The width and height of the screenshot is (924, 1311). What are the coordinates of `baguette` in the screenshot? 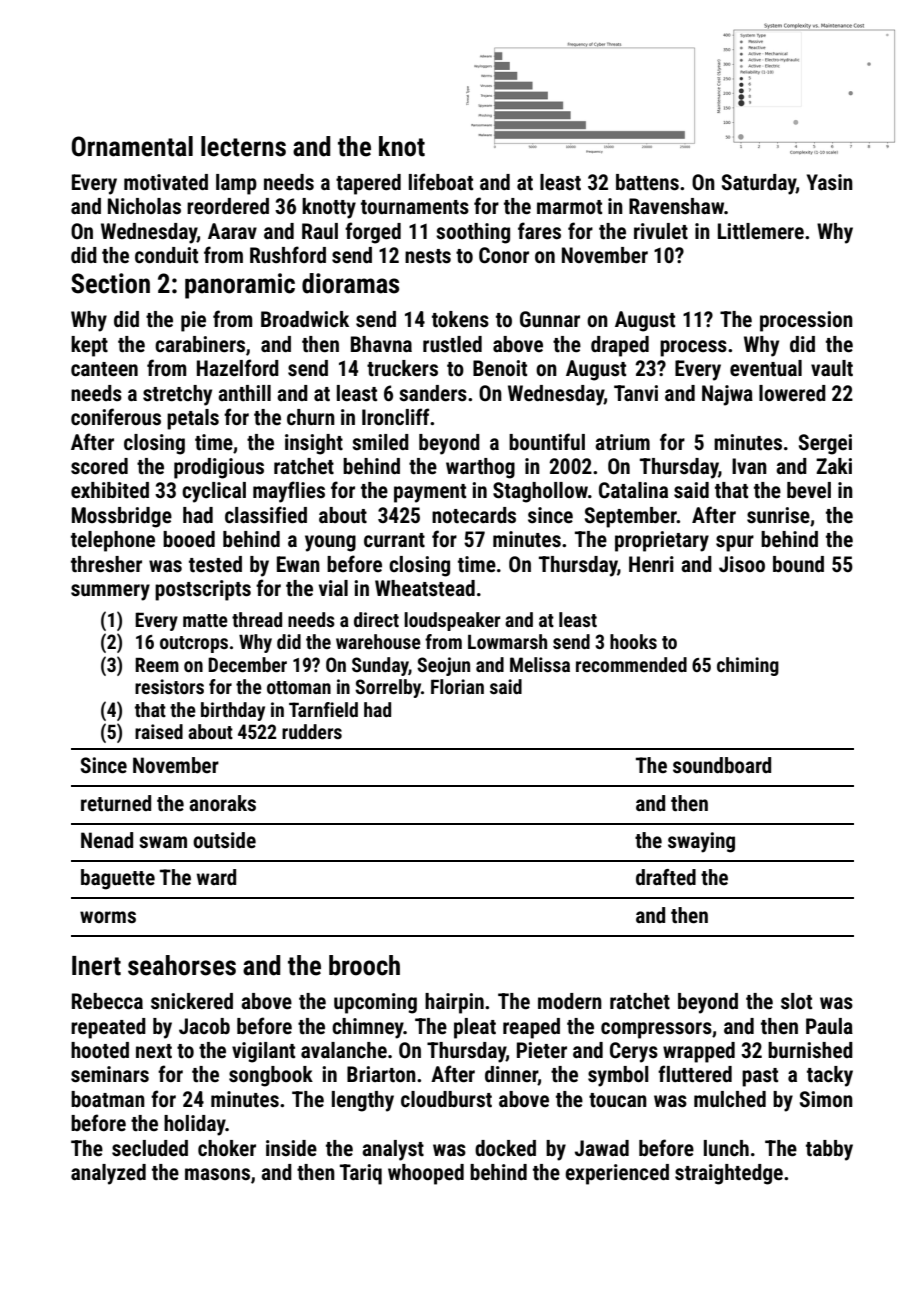 It's located at (118, 879).
